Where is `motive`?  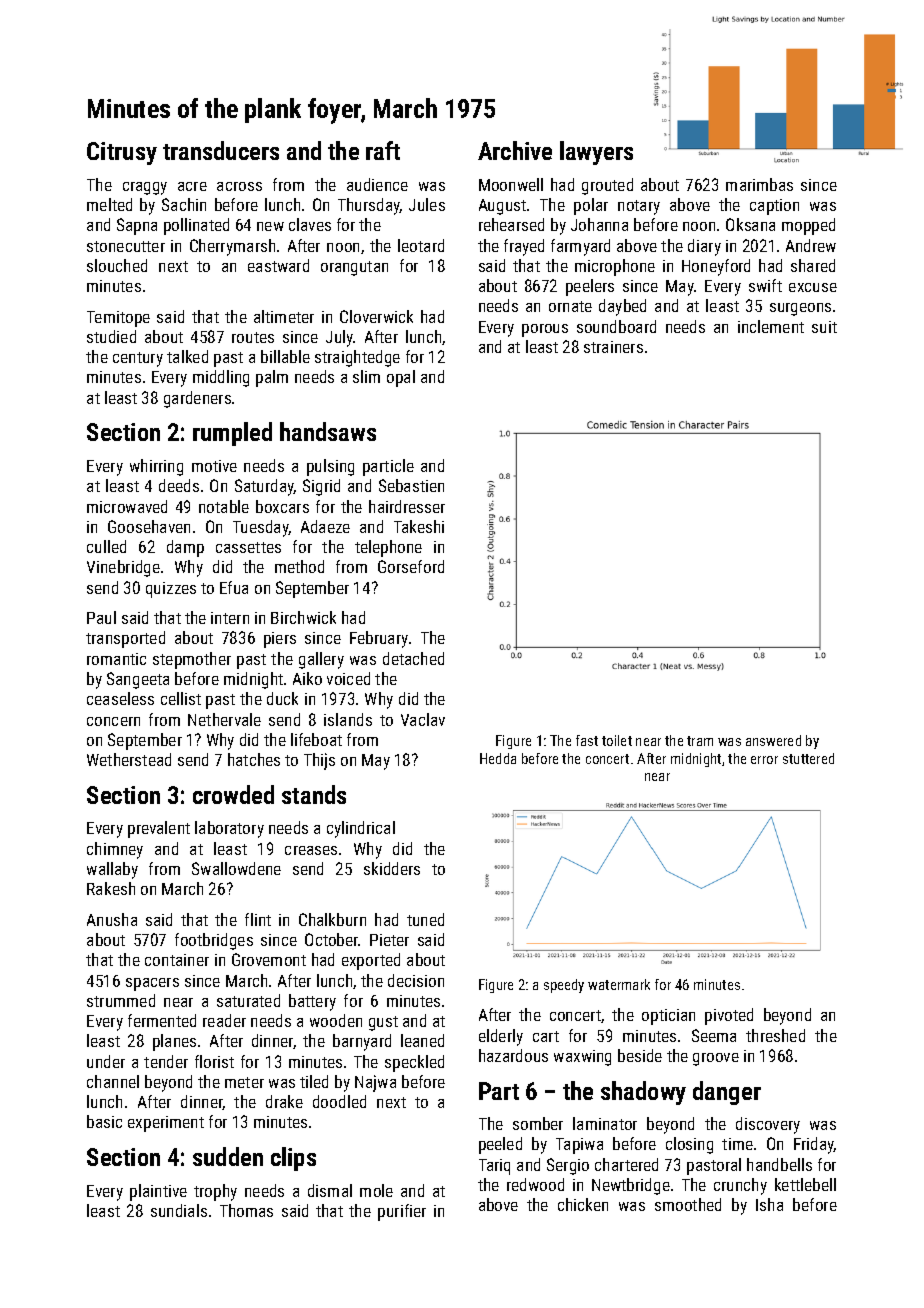
motive is located at coordinates (214, 466).
